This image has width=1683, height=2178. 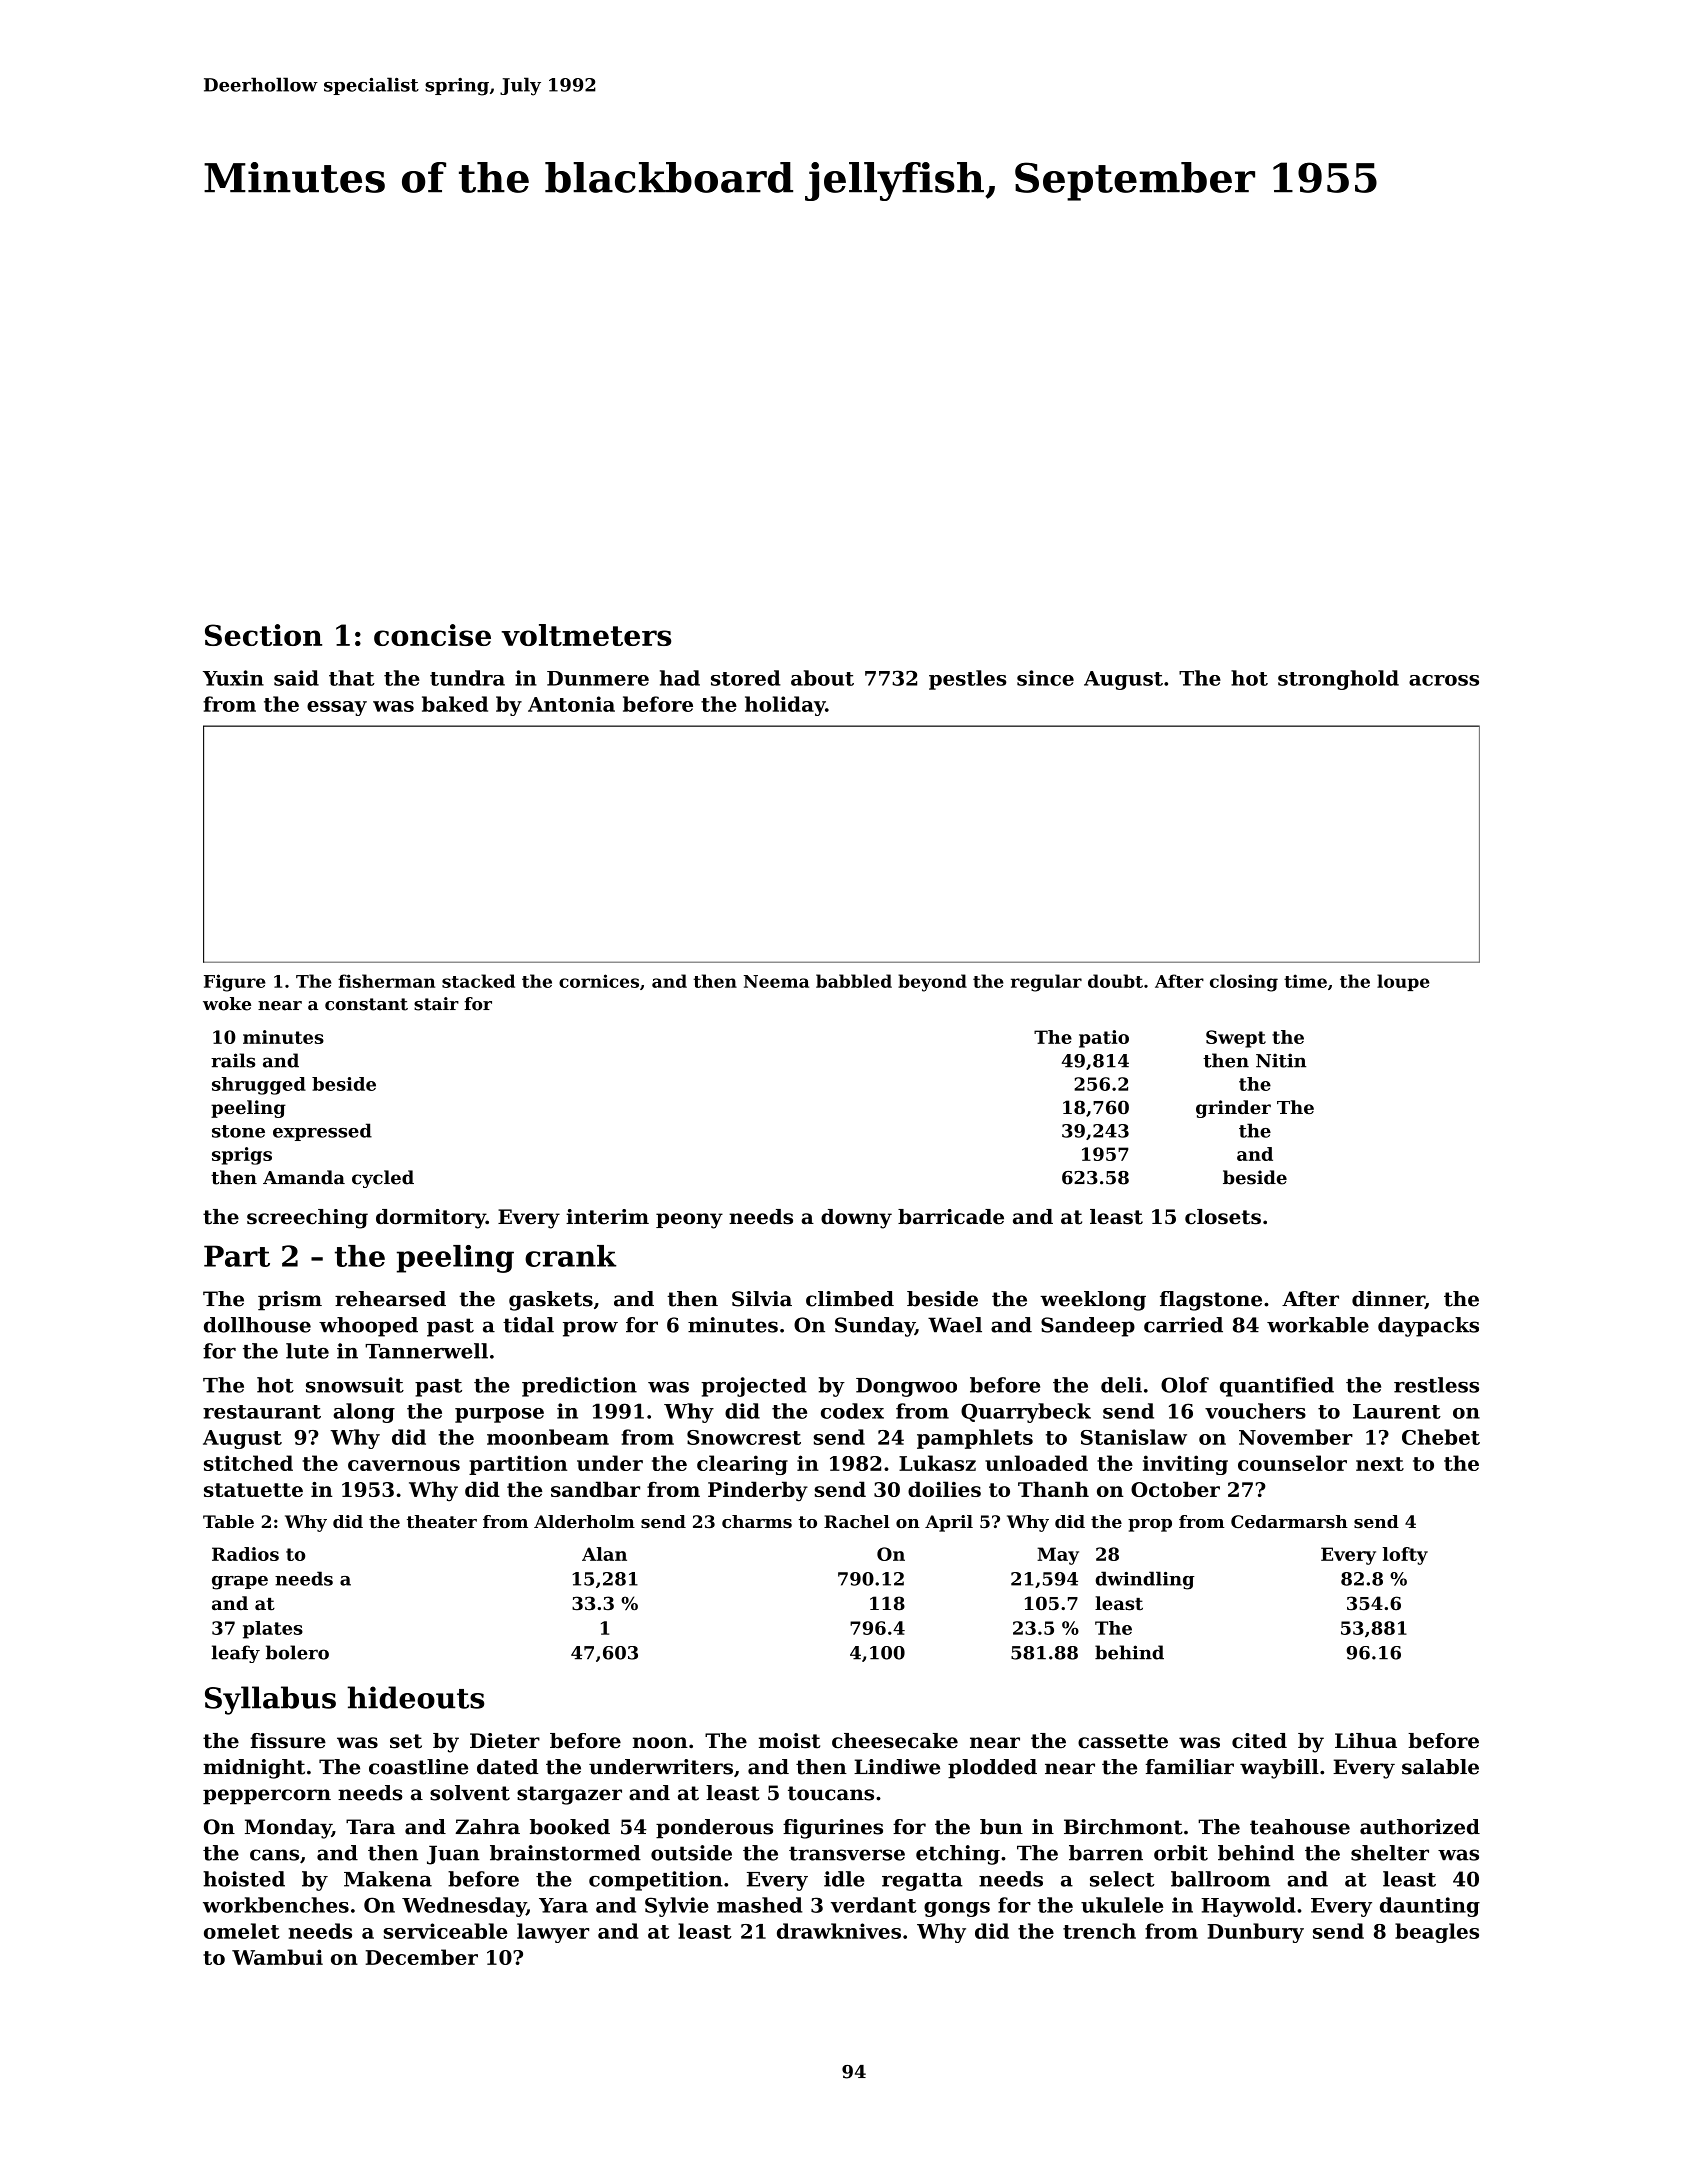 What do you see at coordinates (569, 1795) in the image?
I see `stargazer` at bounding box center [569, 1795].
